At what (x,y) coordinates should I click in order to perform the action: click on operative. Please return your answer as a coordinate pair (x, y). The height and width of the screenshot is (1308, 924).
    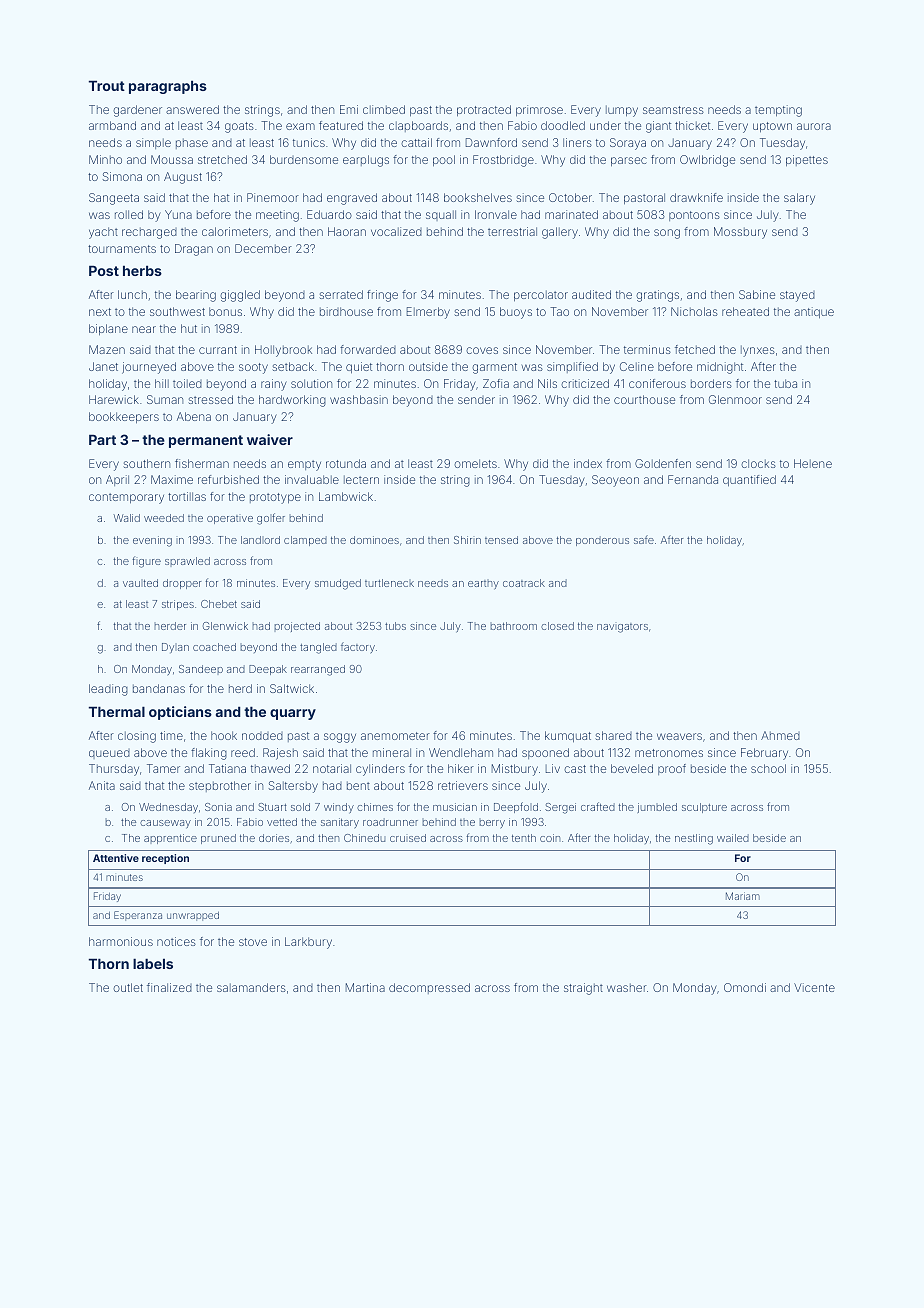
    Looking at the image, I should click on (230, 519).
